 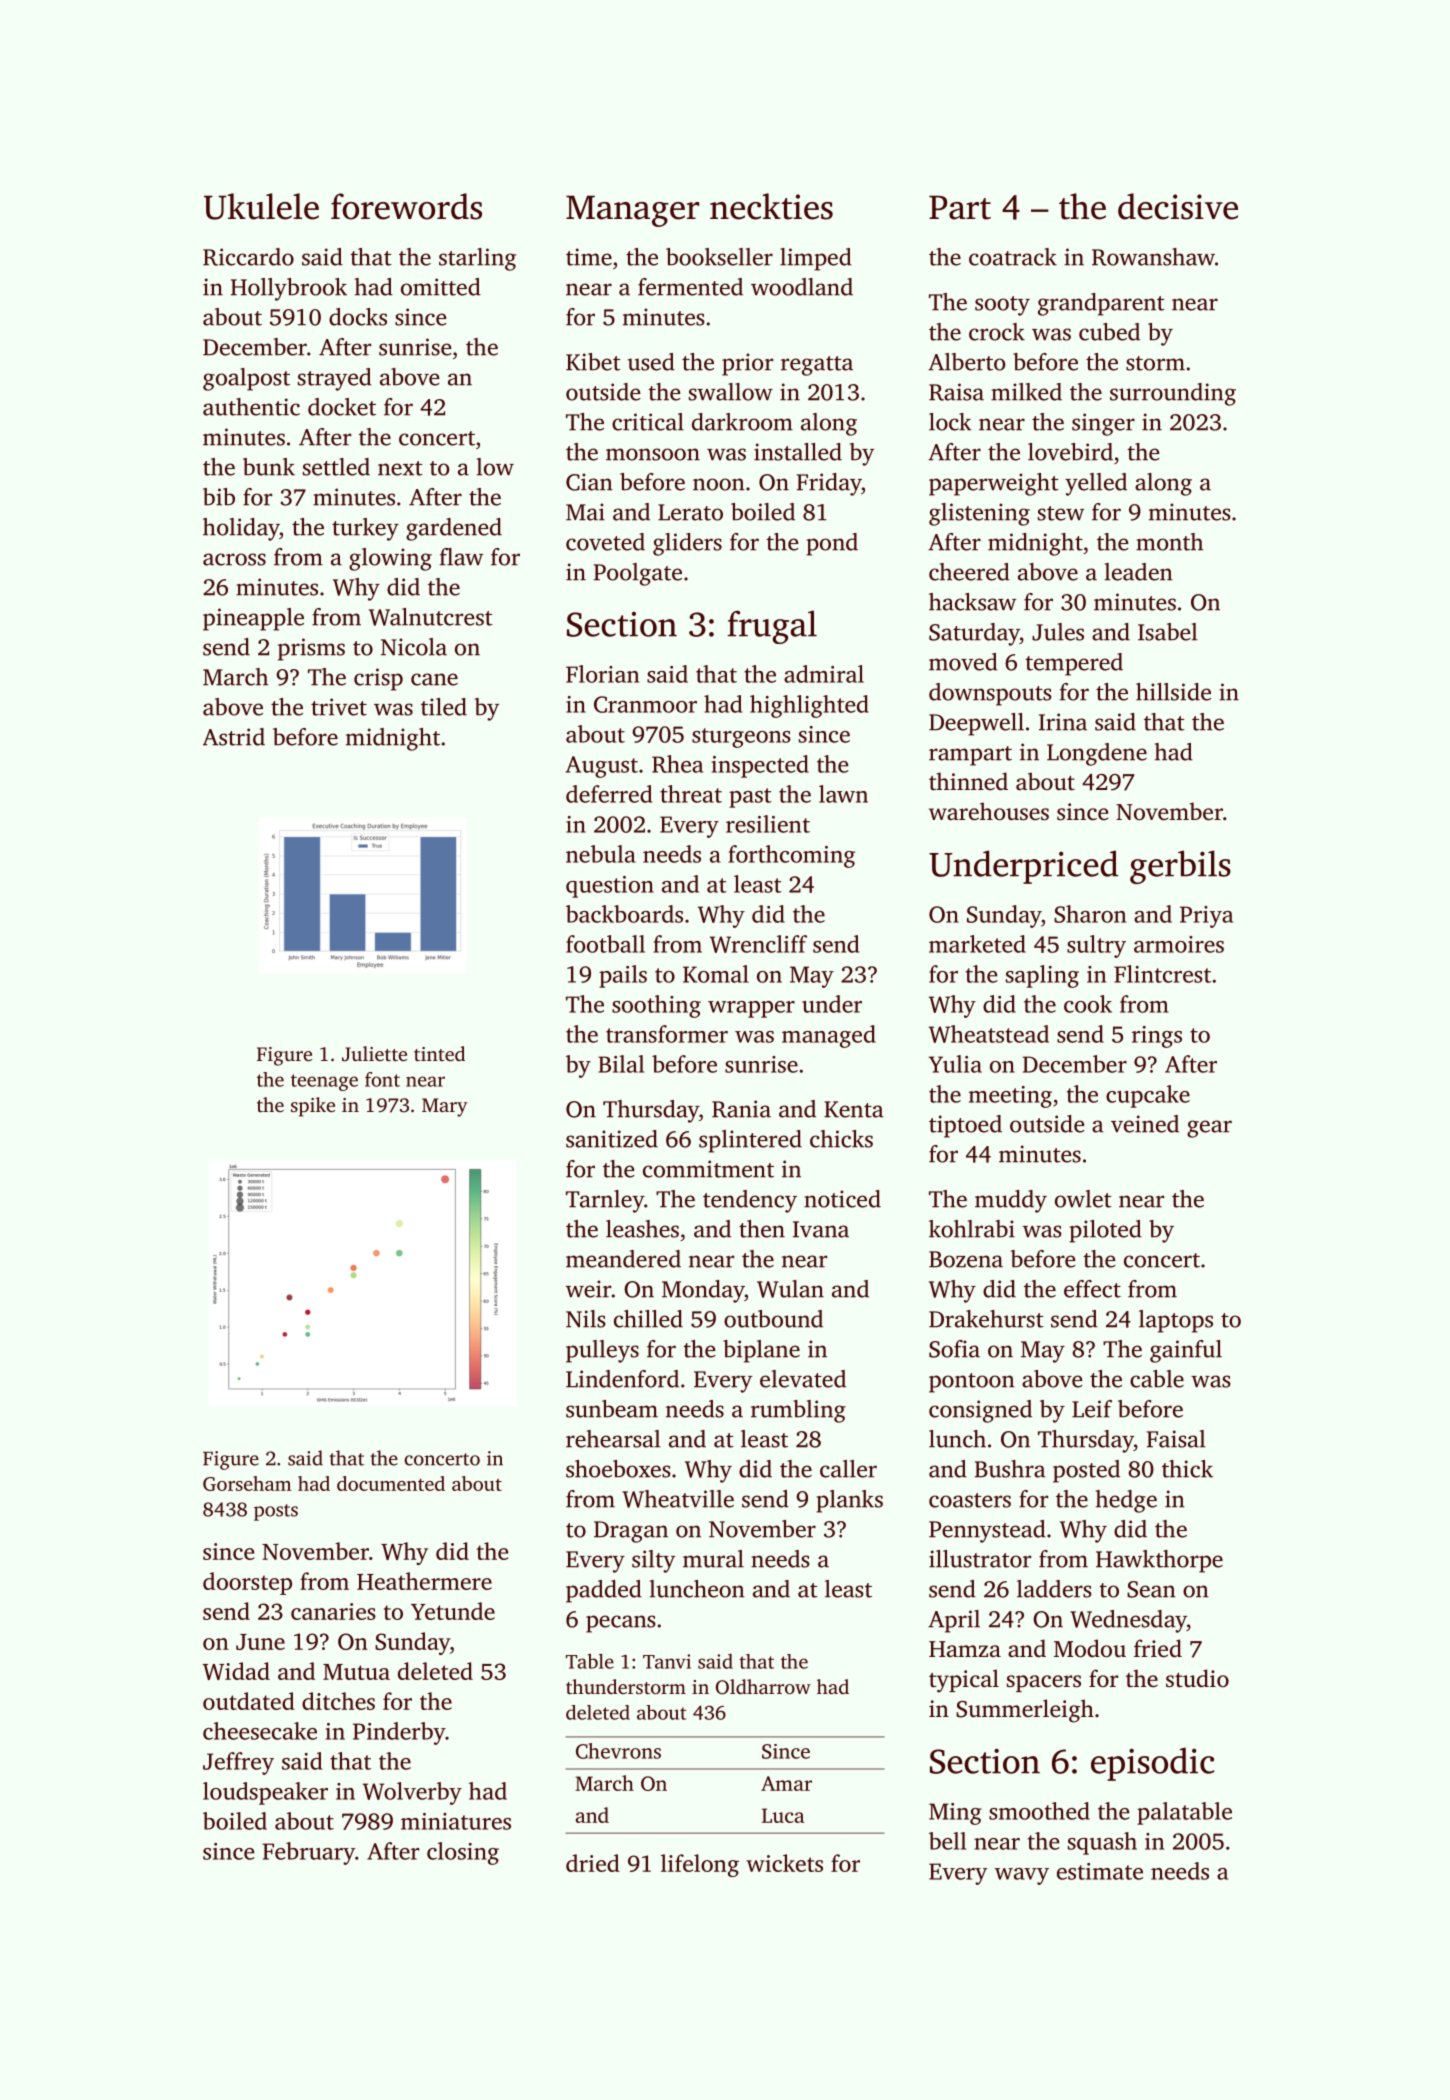 What do you see at coordinates (1013, 257) in the page?
I see `coatrack` at bounding box center [1013, 257].
